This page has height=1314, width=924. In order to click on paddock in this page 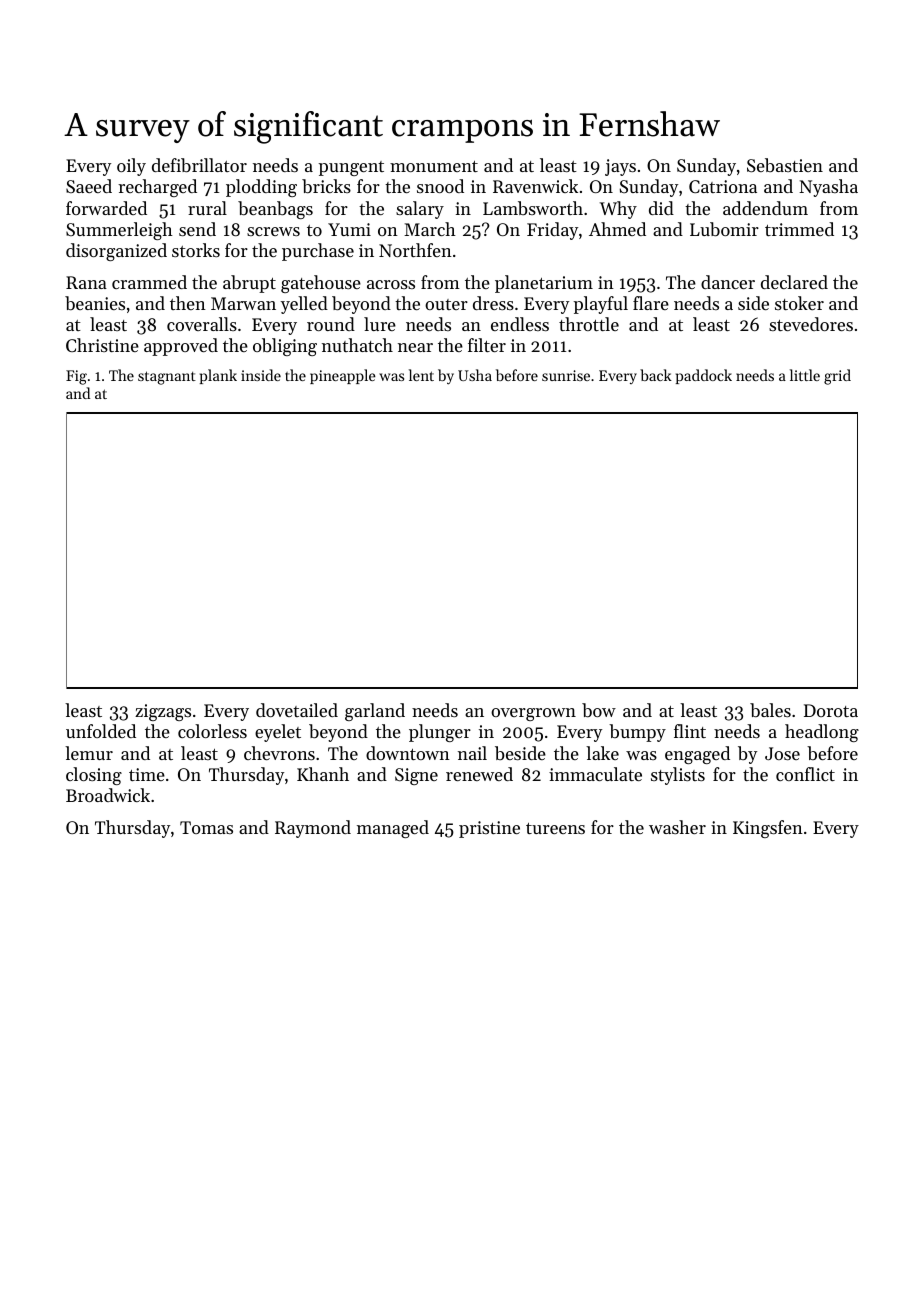, I will do `click(704, 376)`.
